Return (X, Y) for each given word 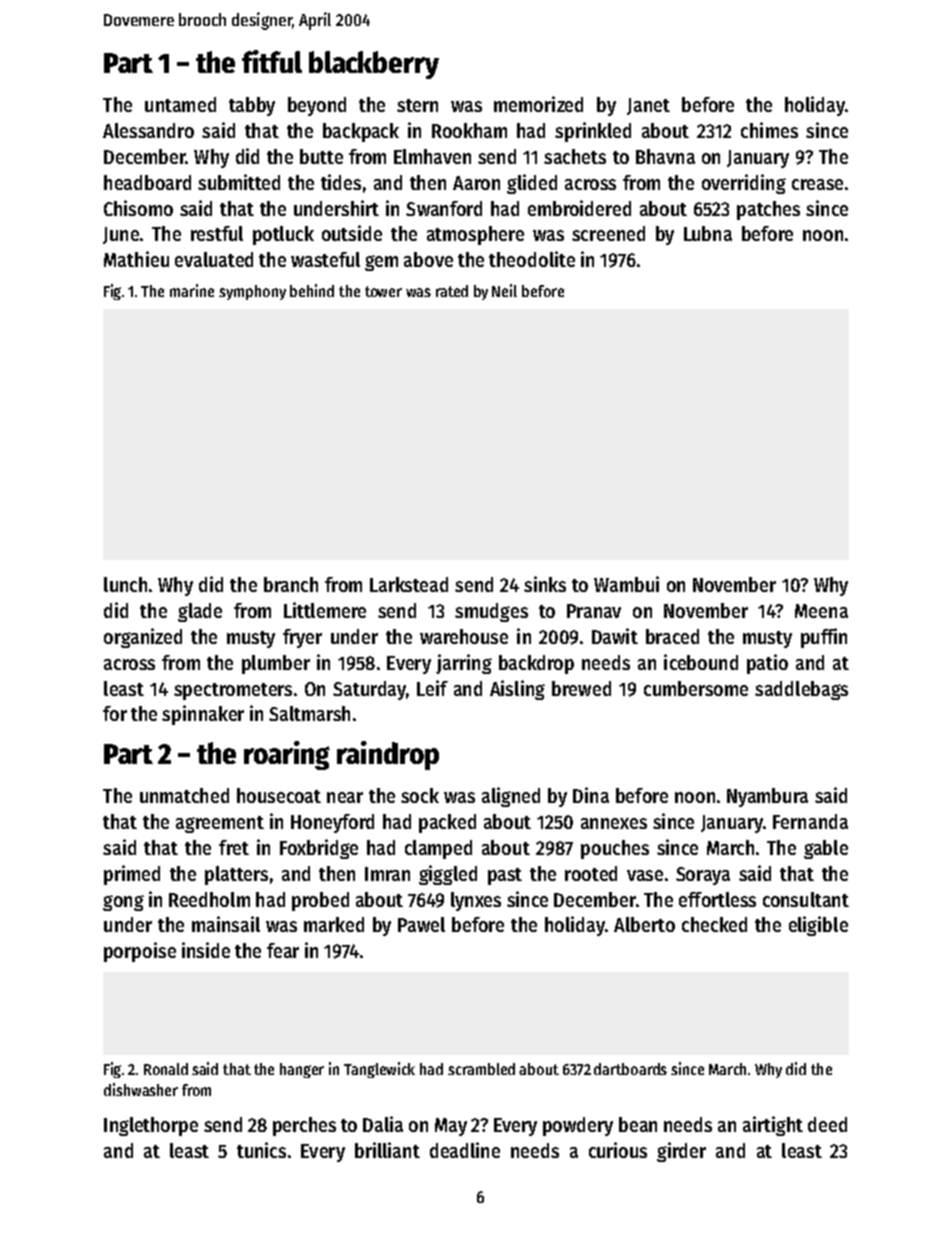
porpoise (140, 952)
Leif (432, 688)
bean (638, 1124)
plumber (276, 664)
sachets (575, 156)
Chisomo (138, 208)
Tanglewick (379, 1070)
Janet (648, 106)
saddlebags (801, 690)
